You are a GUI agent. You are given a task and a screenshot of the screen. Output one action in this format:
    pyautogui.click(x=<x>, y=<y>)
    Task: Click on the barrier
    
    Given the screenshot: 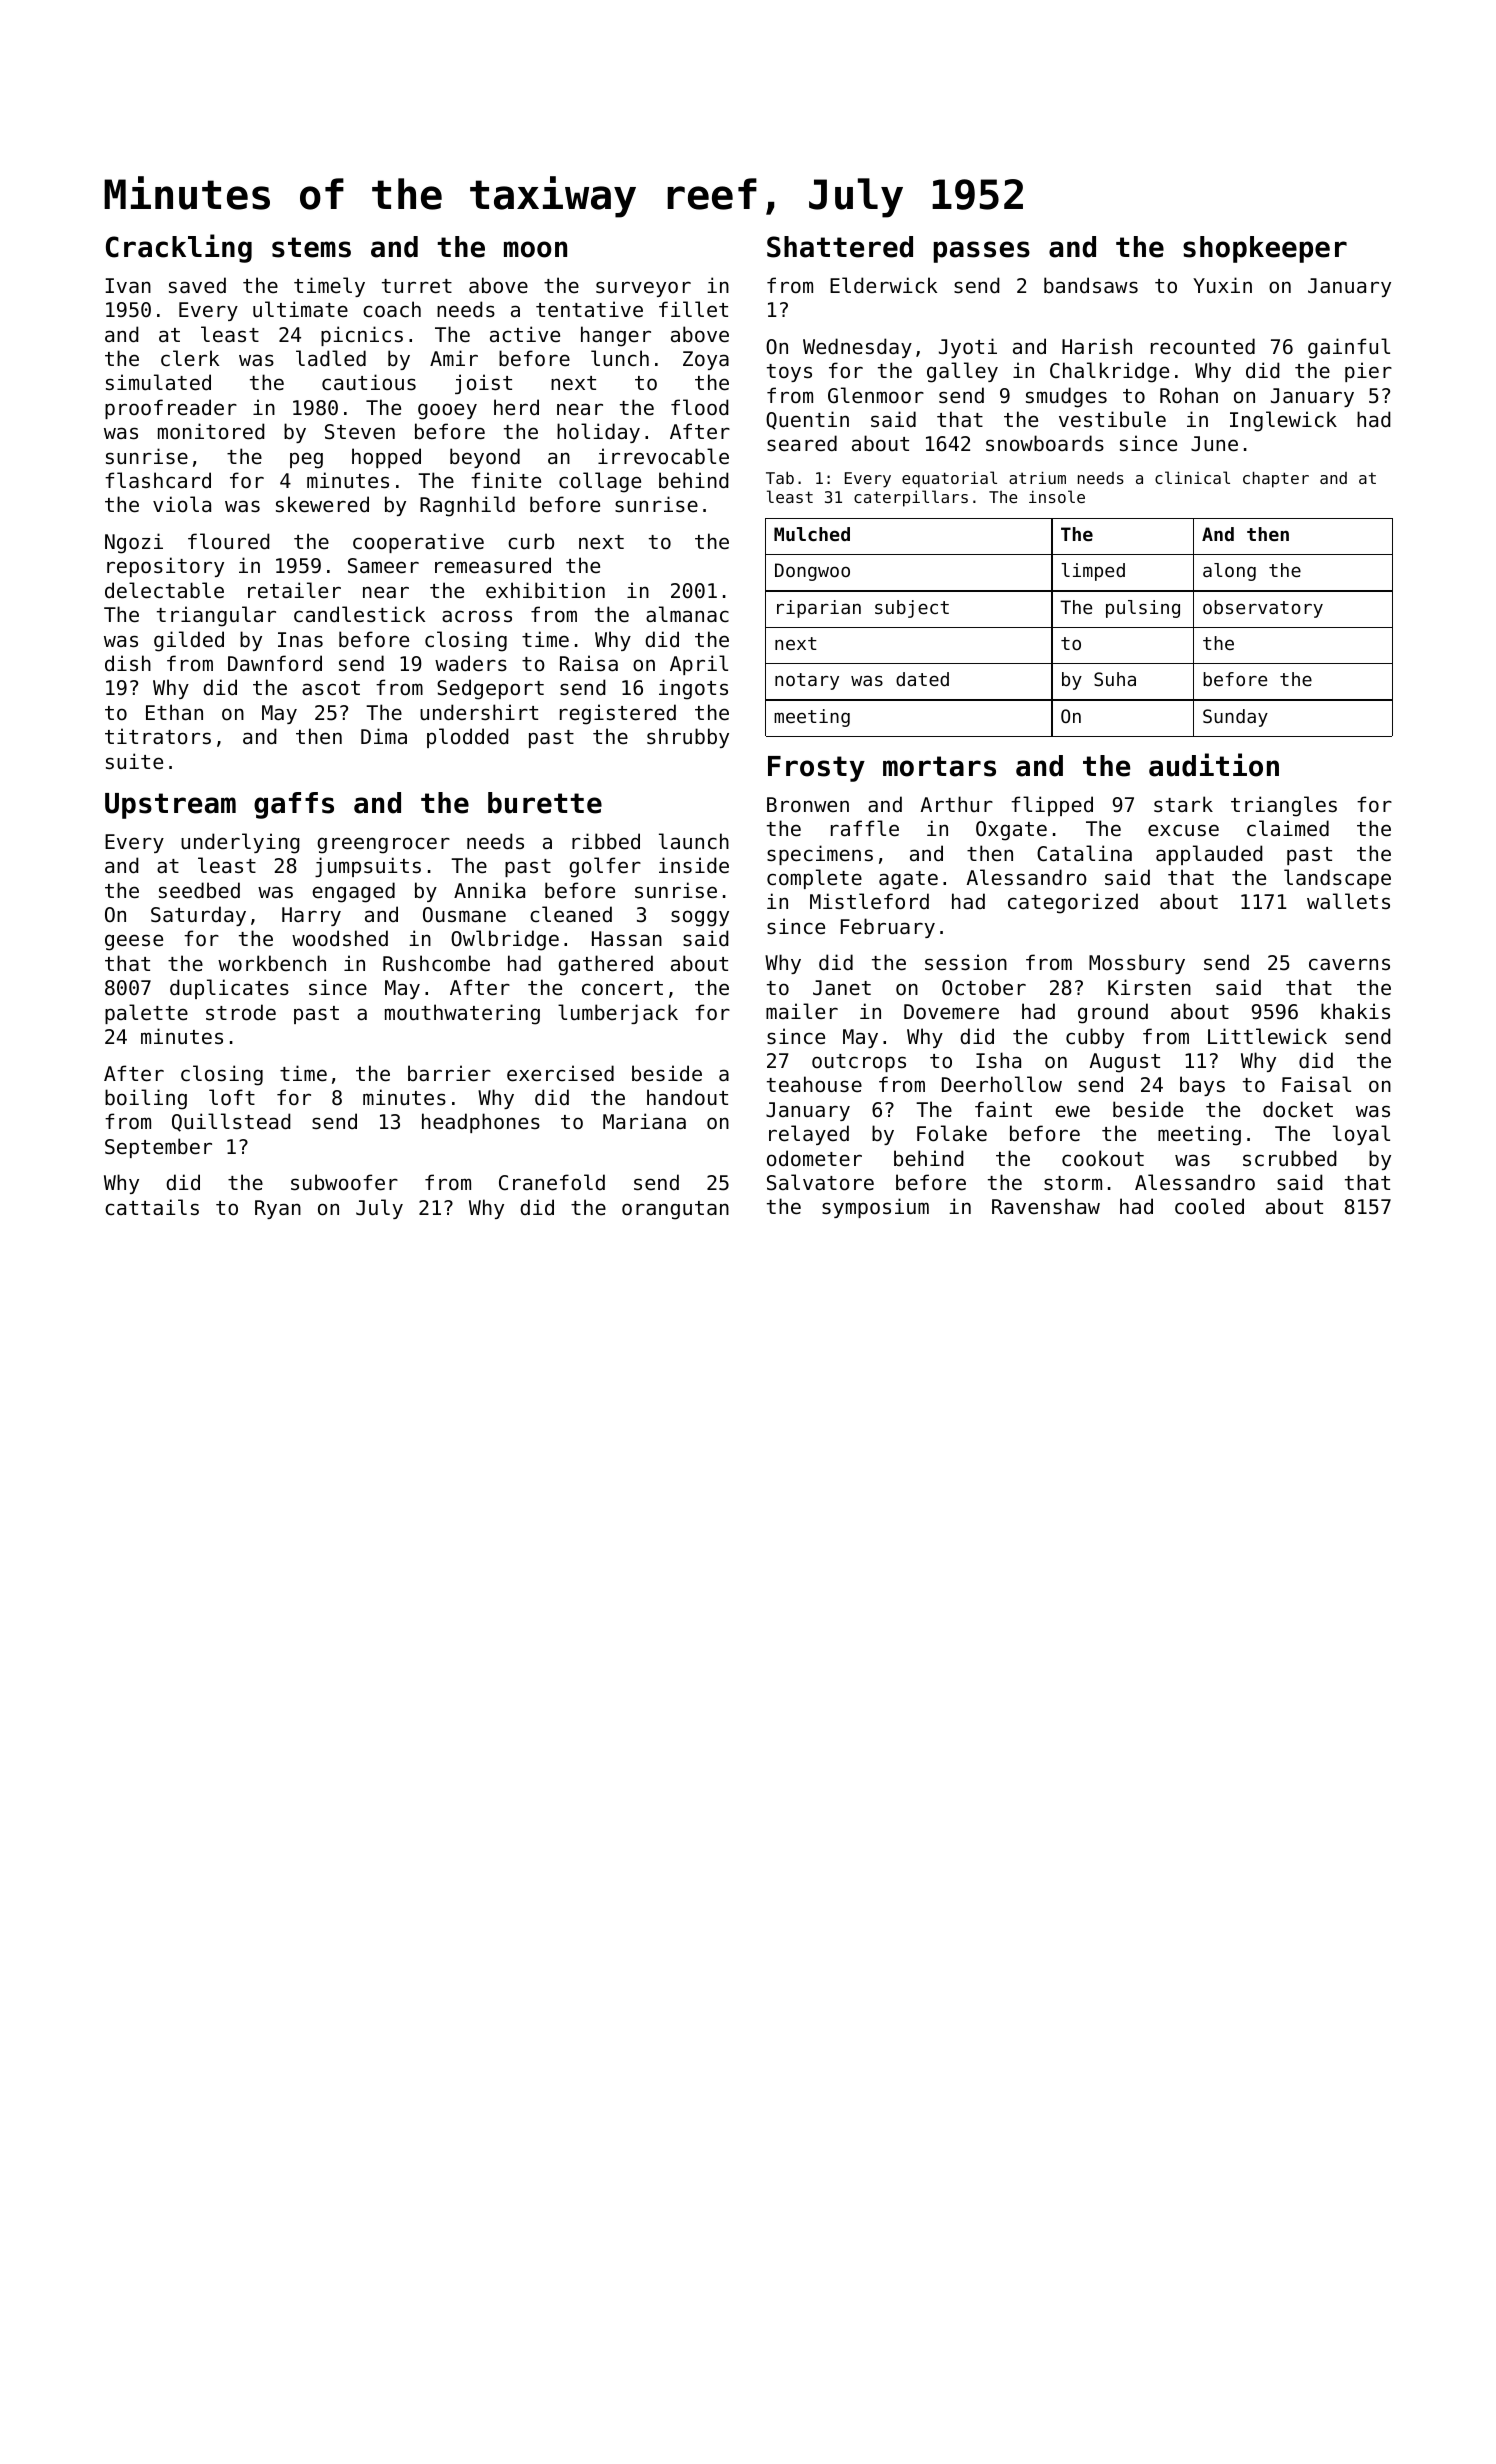 What is the action you would take?
    pyautogui.click(x=449, y=1073)
